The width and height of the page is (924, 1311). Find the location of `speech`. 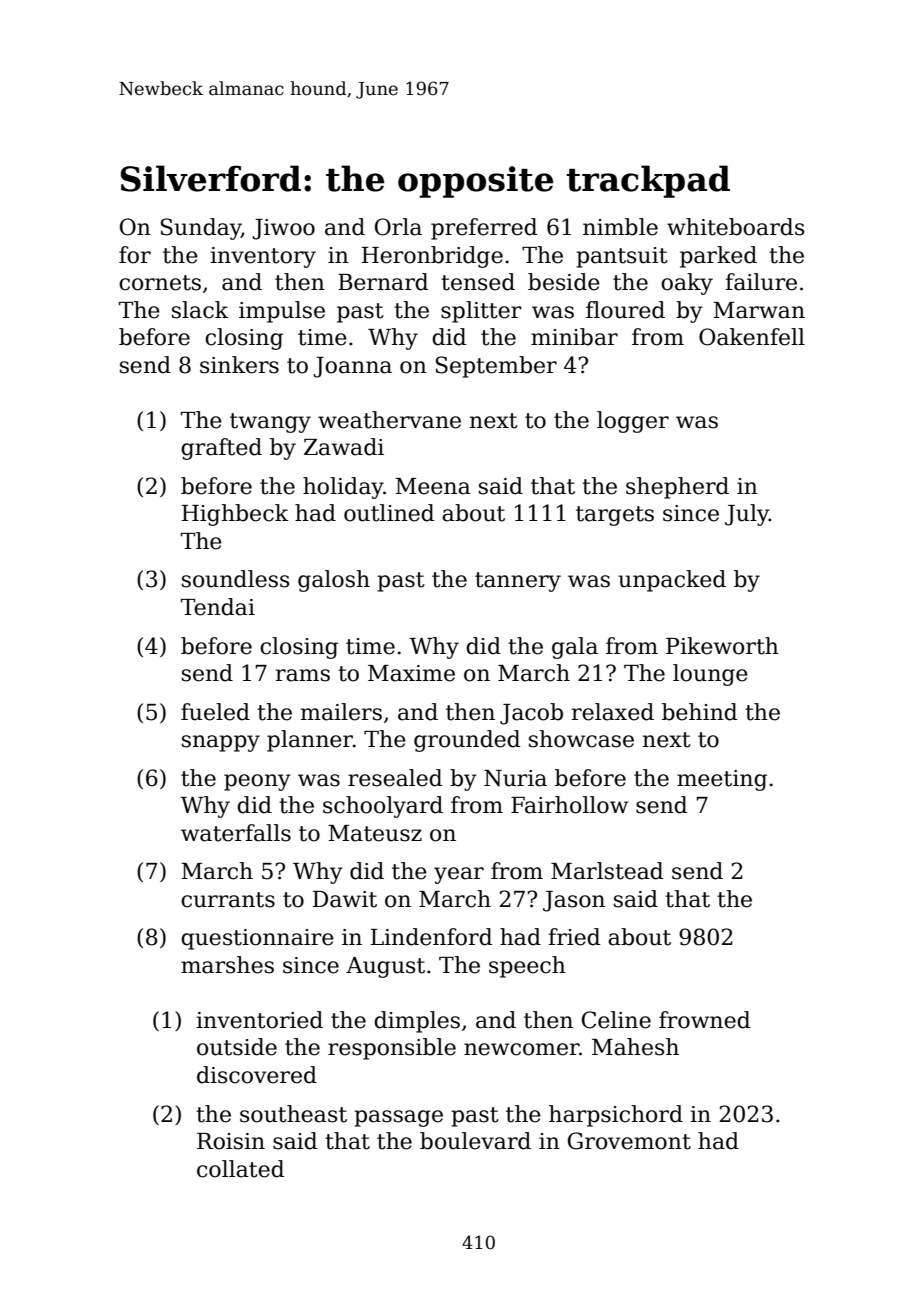

speech is located at coordinates (527, 967).
